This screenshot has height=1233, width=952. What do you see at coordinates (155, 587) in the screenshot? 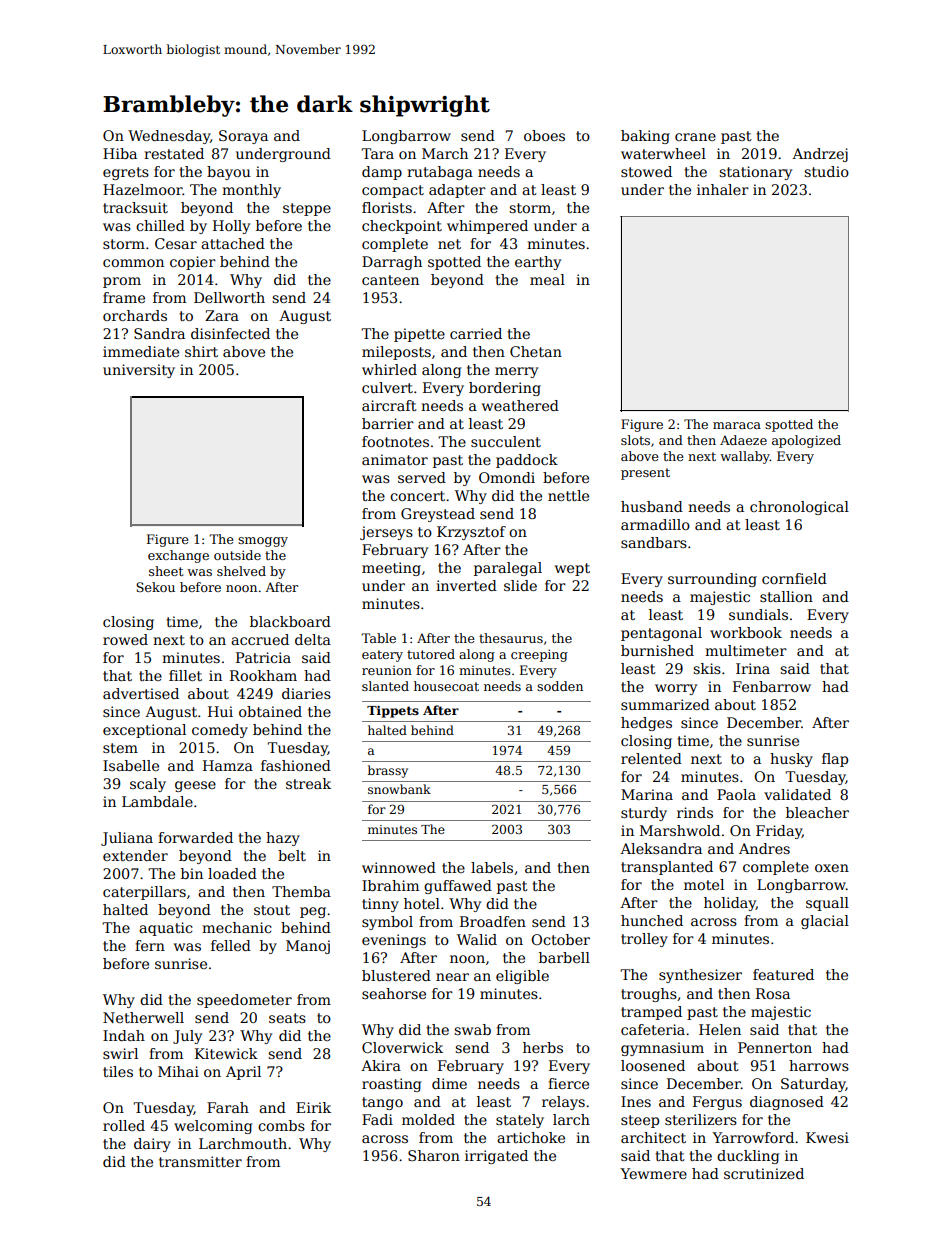
I see `Sekou` at bounding box center [155, 587].
